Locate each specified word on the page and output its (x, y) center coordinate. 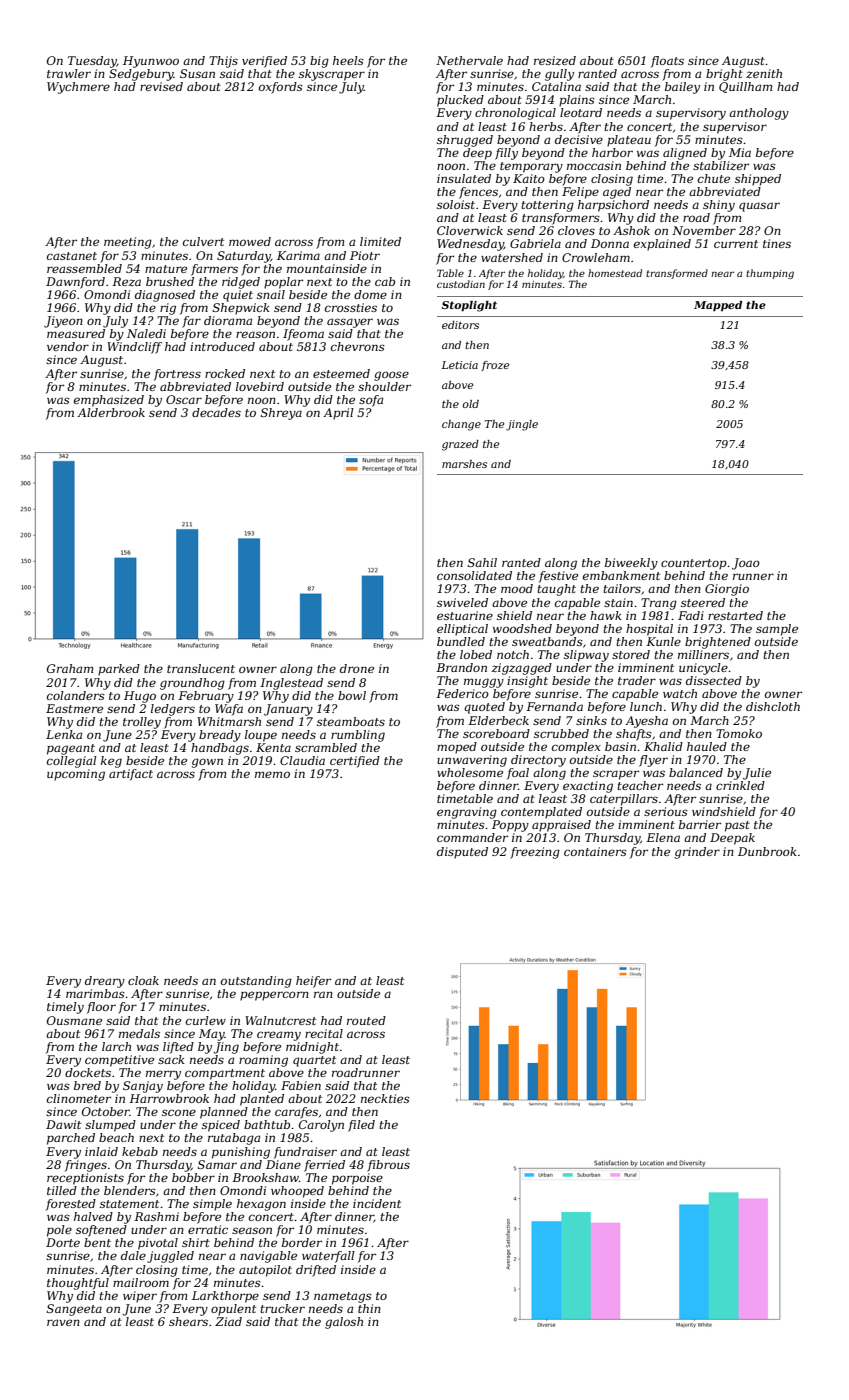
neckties (385, 1098)
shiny (719, 206)
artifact (131, 775)
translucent (201, 668)
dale (133, 1255)
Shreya (281, 414)
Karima (298, 255)
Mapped (718, 306)
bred (87, 1085)
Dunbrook (767, 851)
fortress (177, 375)
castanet (72, 256)
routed (366, 1020)
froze (495, 366)
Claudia (302, 760)
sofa (371, 401)
